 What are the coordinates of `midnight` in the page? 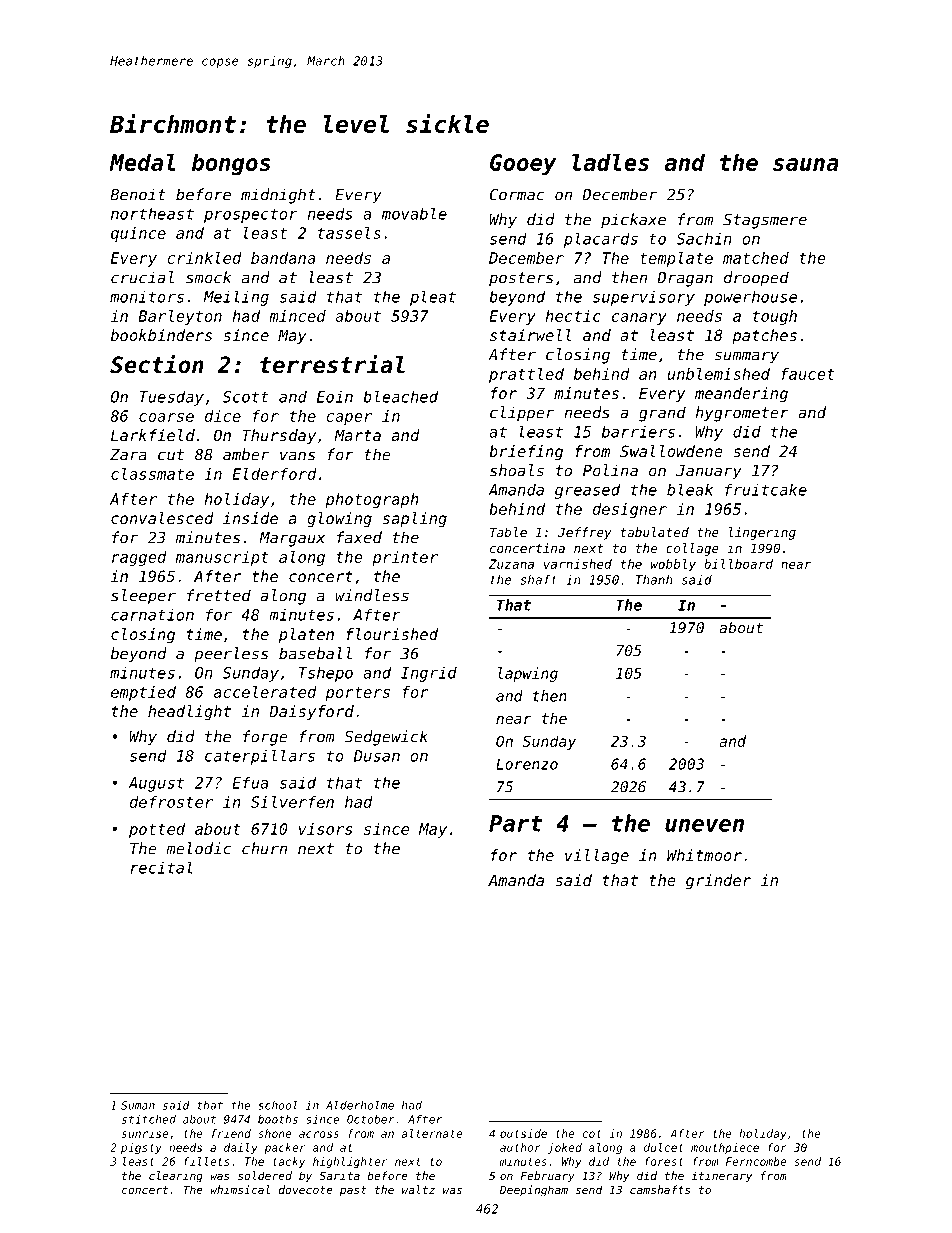 It's located at (278, 196).
